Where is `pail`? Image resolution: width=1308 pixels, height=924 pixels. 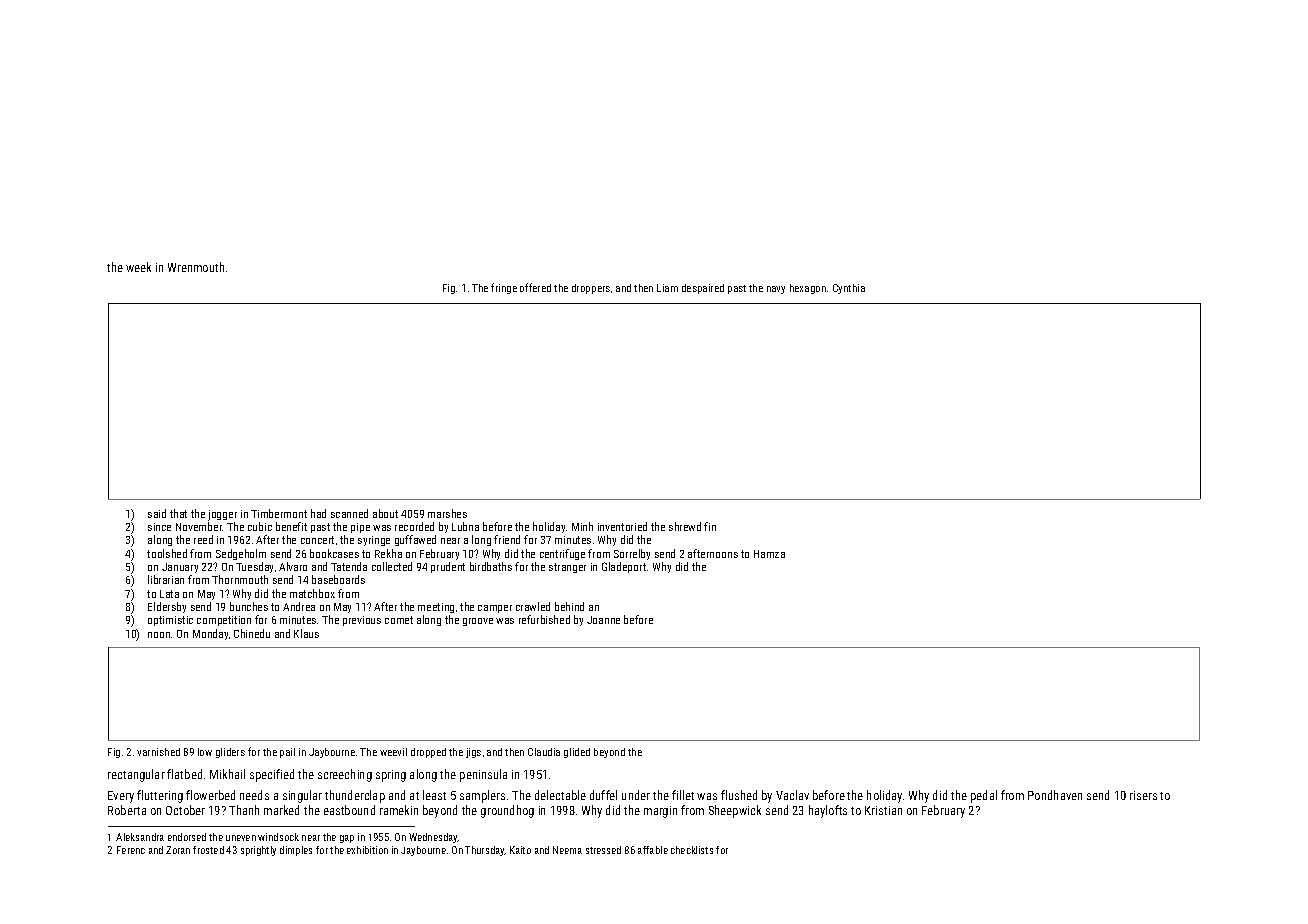
pail is located at coordinates (287, 753).
